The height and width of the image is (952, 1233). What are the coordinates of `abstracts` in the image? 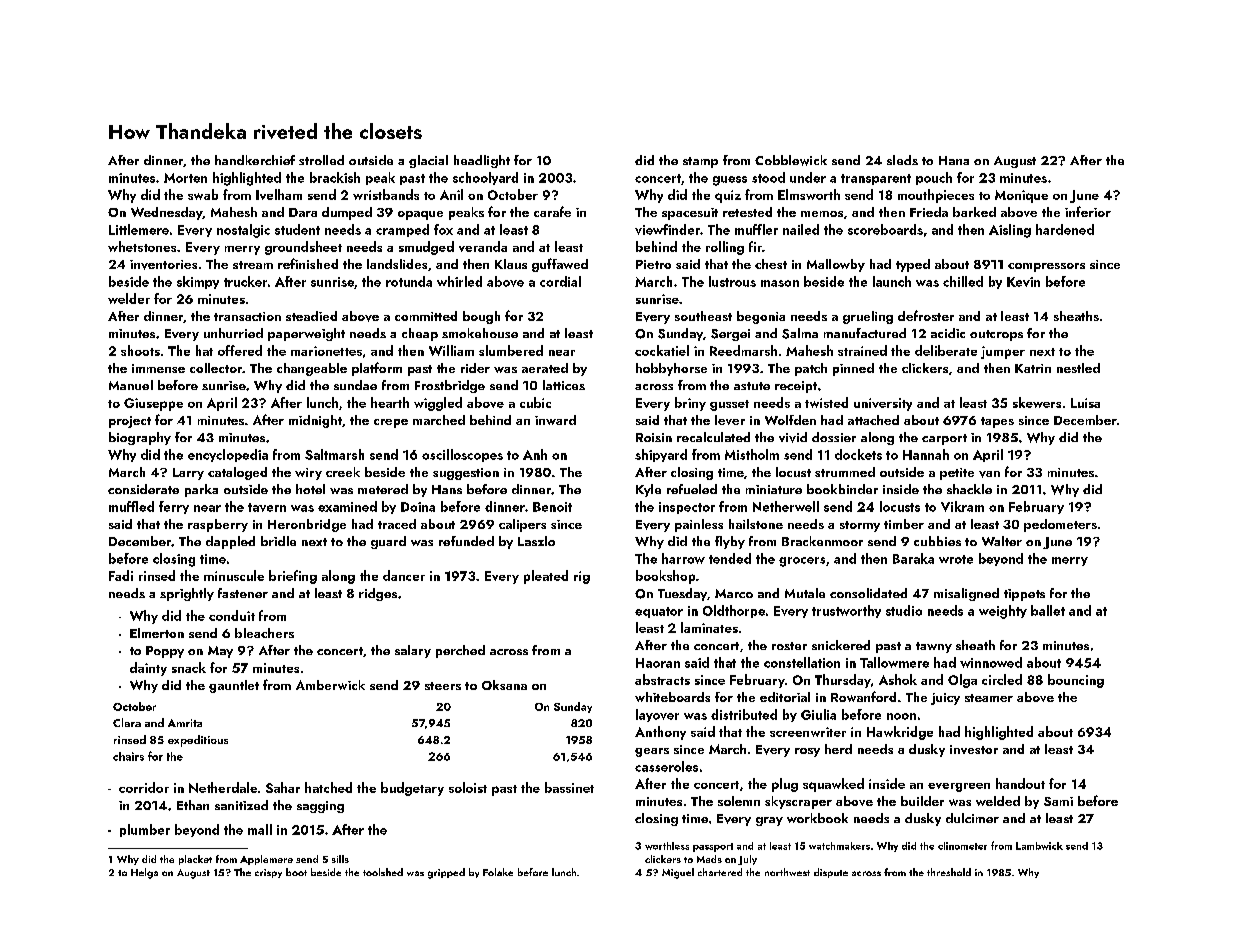 It's located at (662, 679).
